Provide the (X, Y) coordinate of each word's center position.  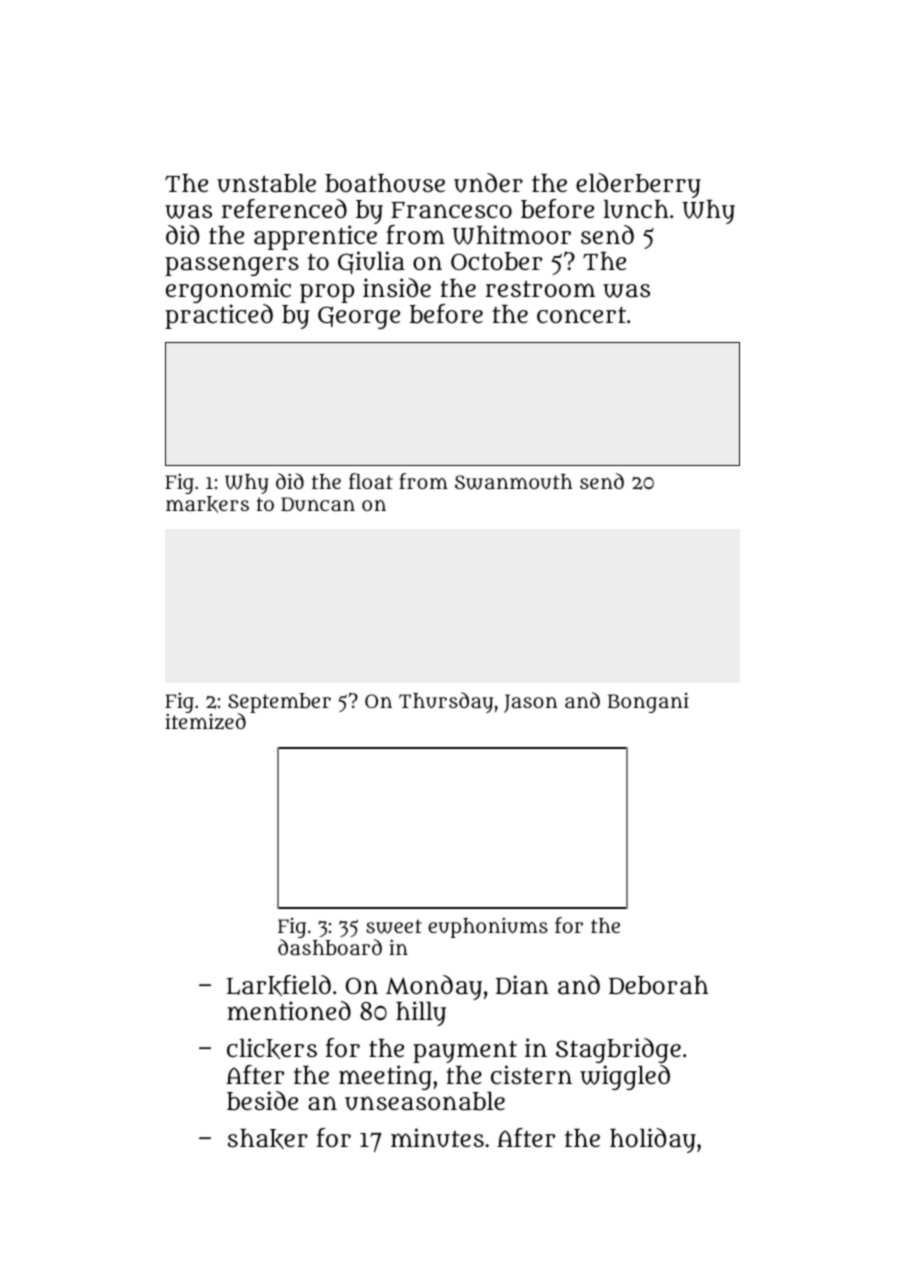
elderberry (638, 185)
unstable (266, 183)
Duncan (318, 504)
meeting (385, 1077)
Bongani (648, 703)
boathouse (385, 183)
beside (262, 1101)
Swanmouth (514, 482)
